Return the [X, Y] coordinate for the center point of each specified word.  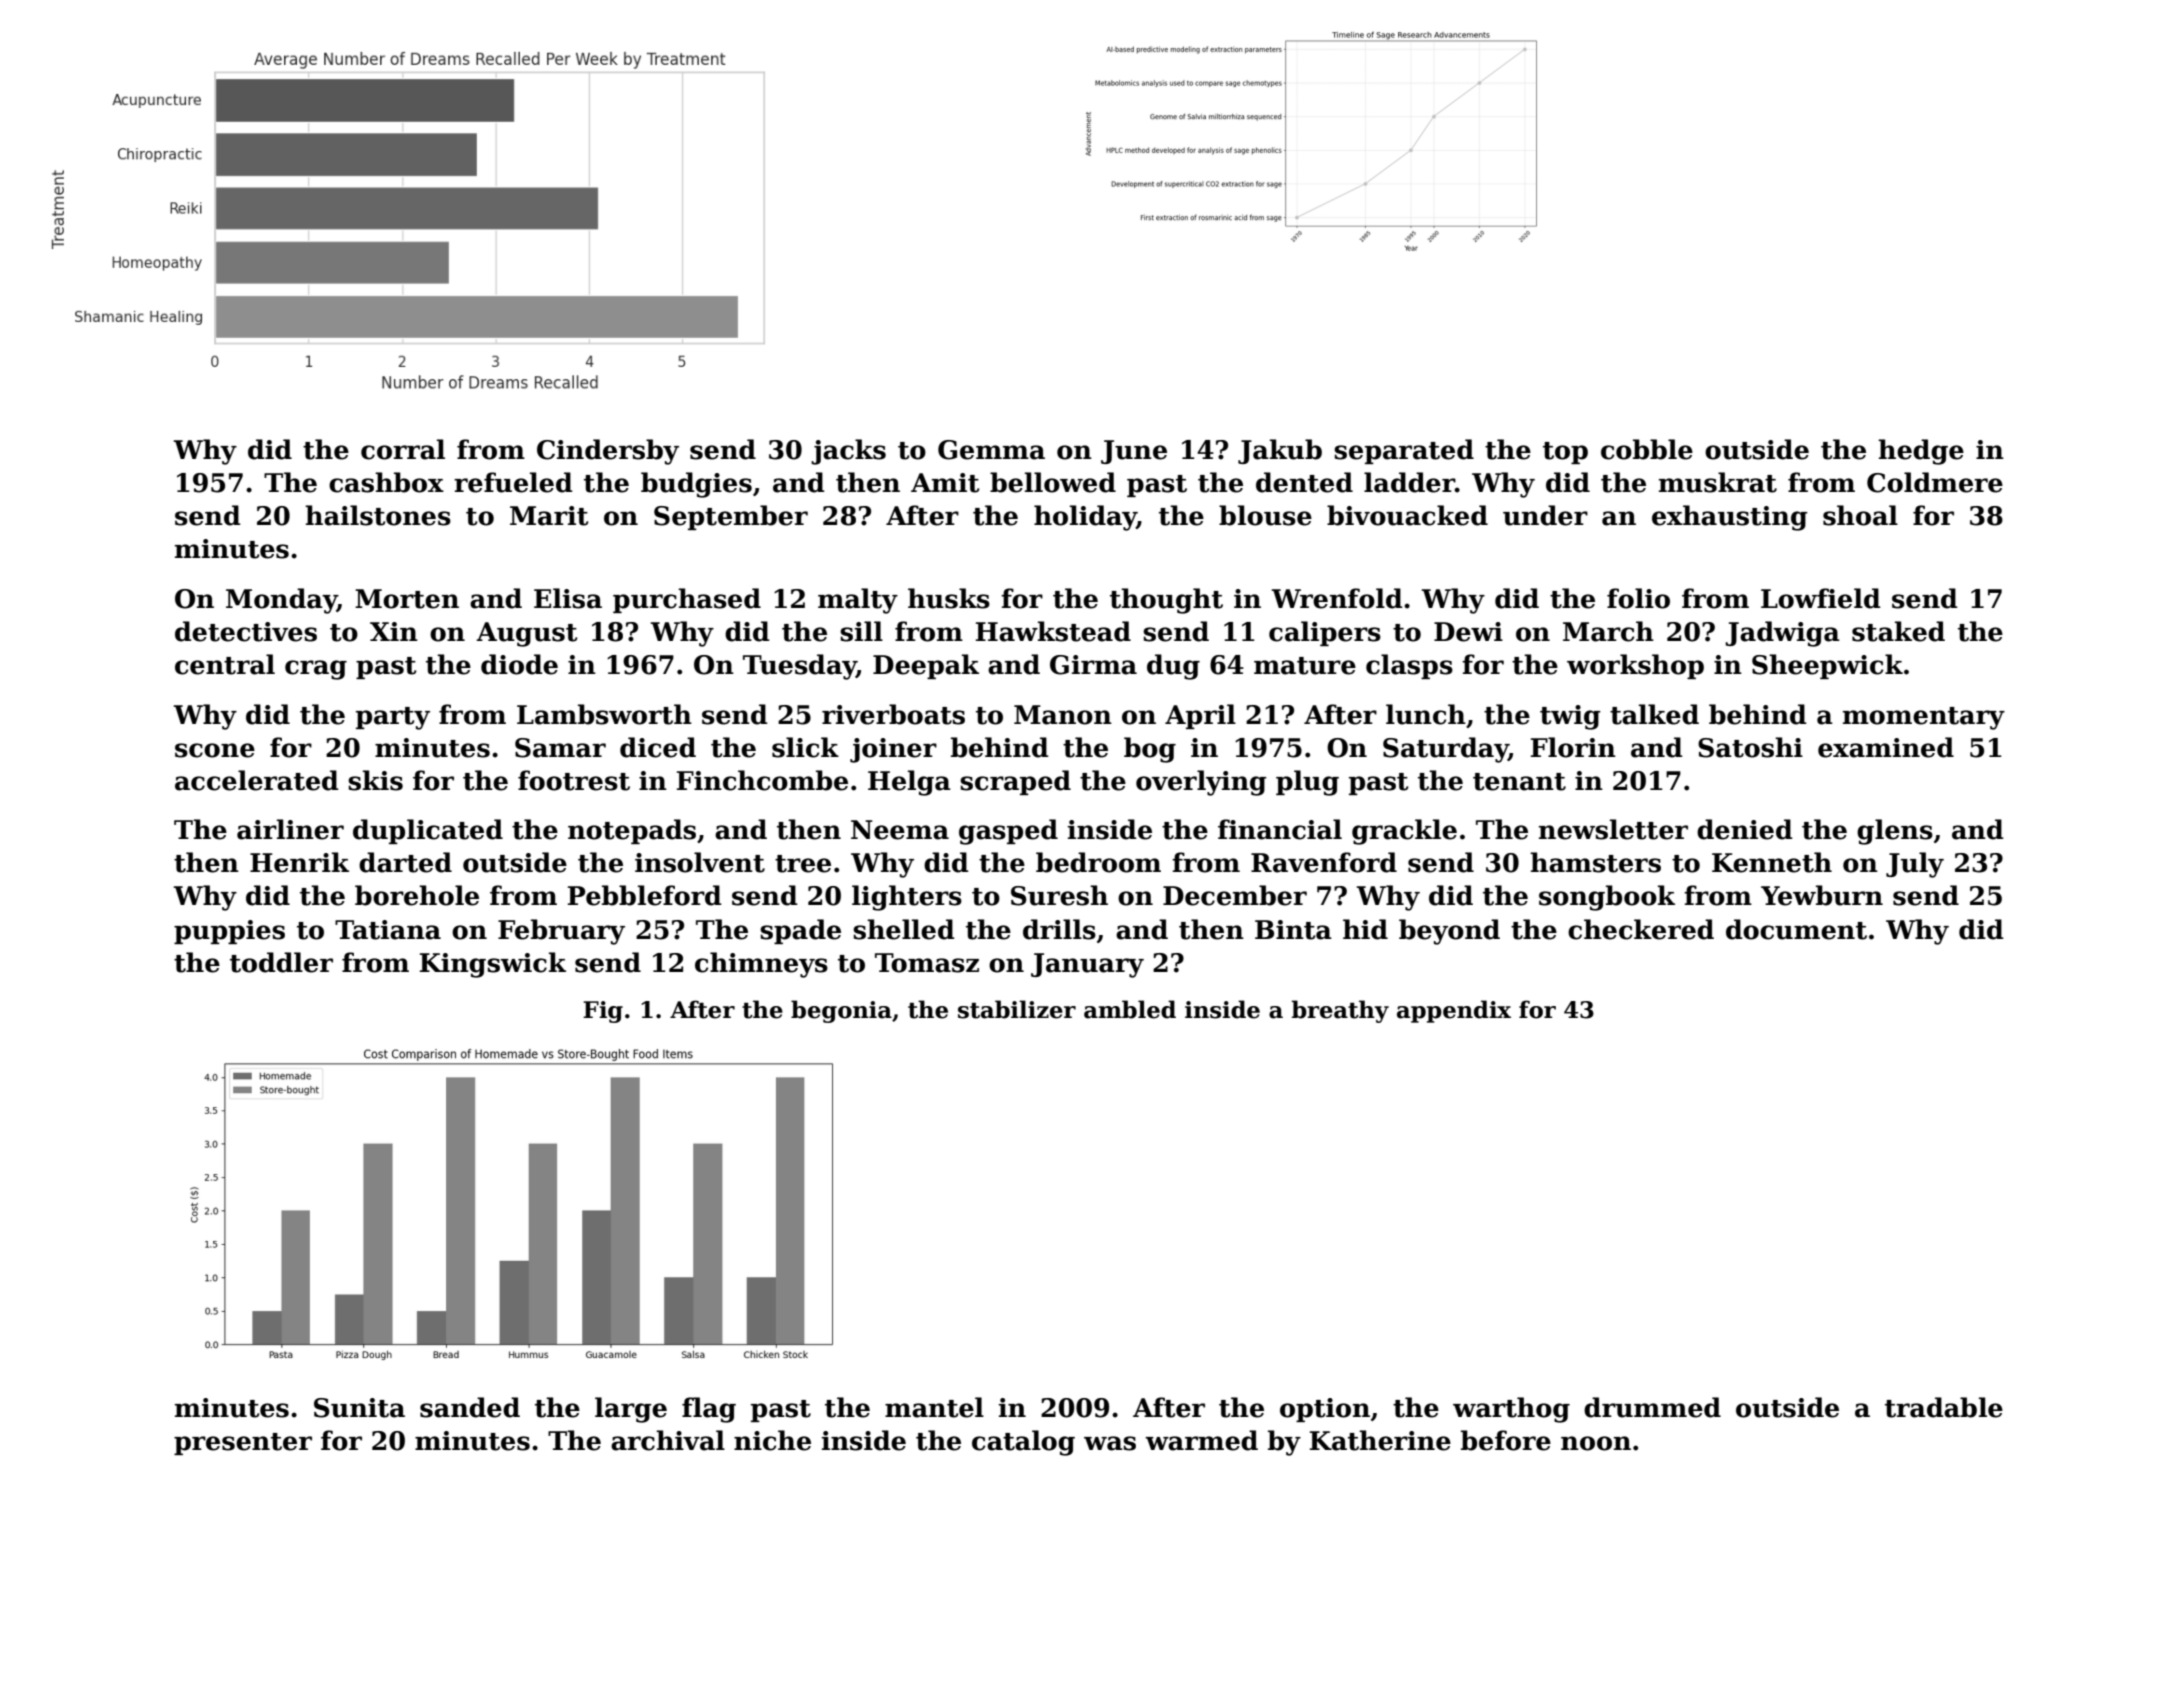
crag [316, 670]
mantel [934, 1407]
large [631, 1410]
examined [1886, 747]
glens [1895, 832]
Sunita [359, 1408]
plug [1307, 783]
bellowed [1053, 482]
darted [405, 862]
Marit [549, 516]
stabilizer [1017, 1009]
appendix [1454, 1011]
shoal [1860, 515]
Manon [1063, 715]
